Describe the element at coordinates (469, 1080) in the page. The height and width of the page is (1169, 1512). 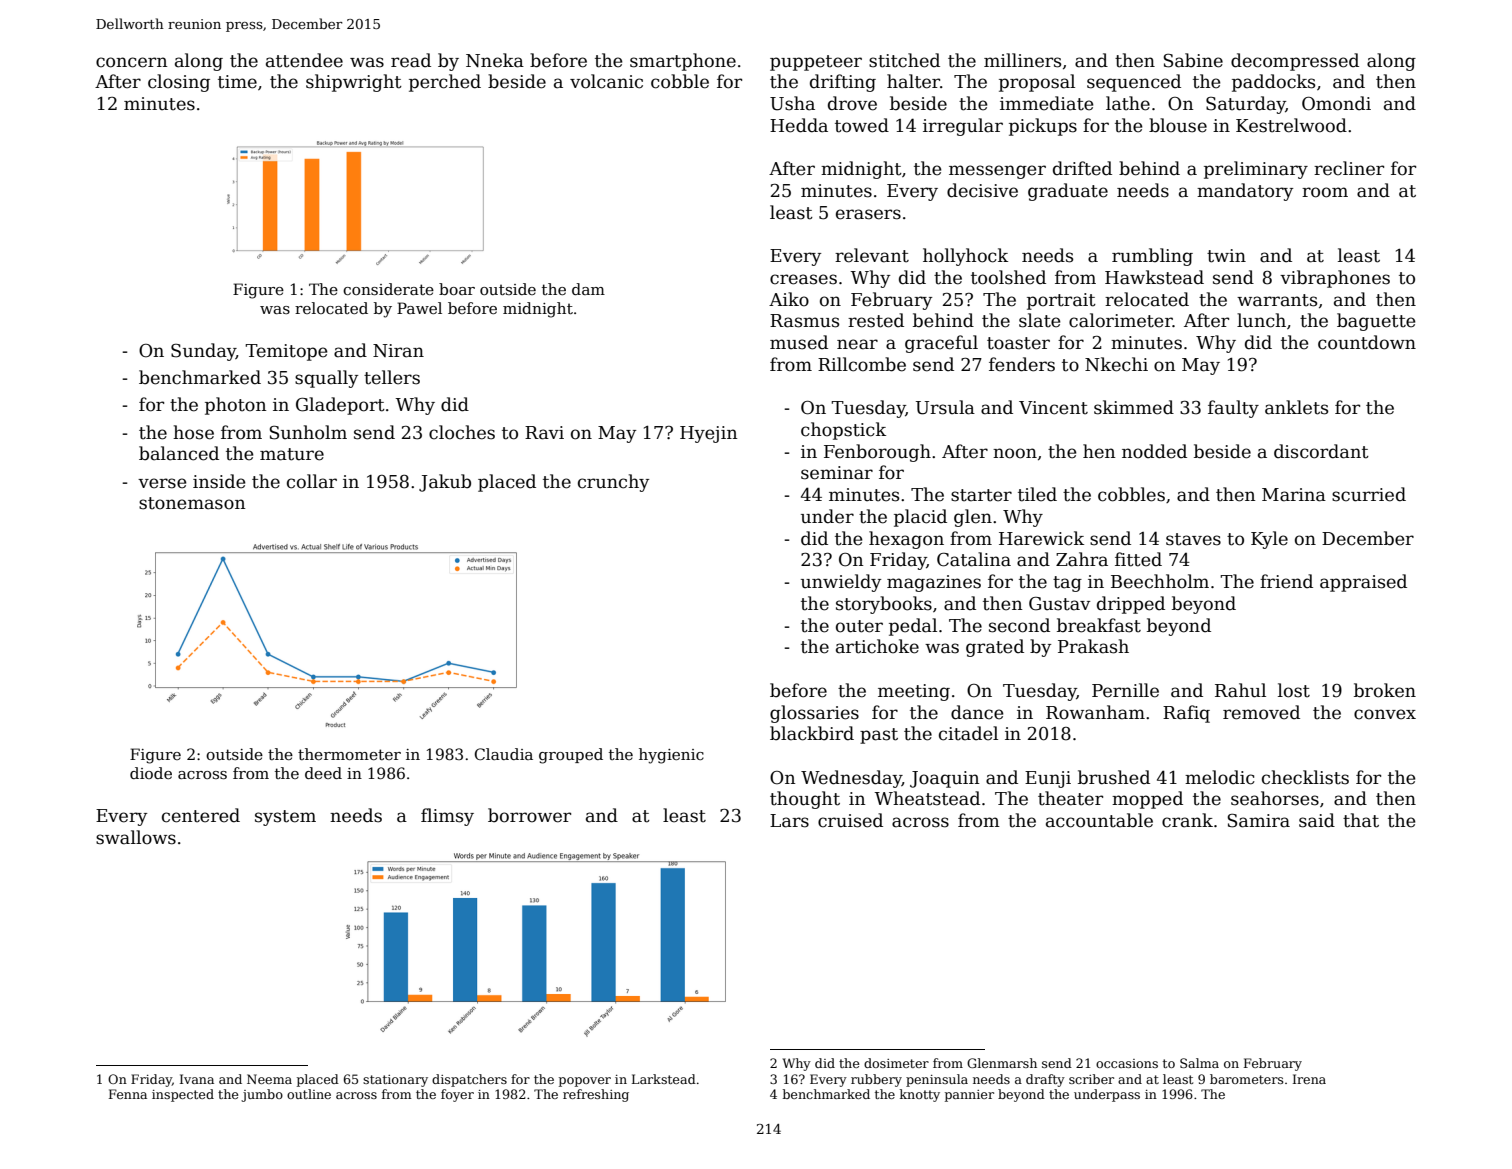
I see `dispatchers` at that location.
